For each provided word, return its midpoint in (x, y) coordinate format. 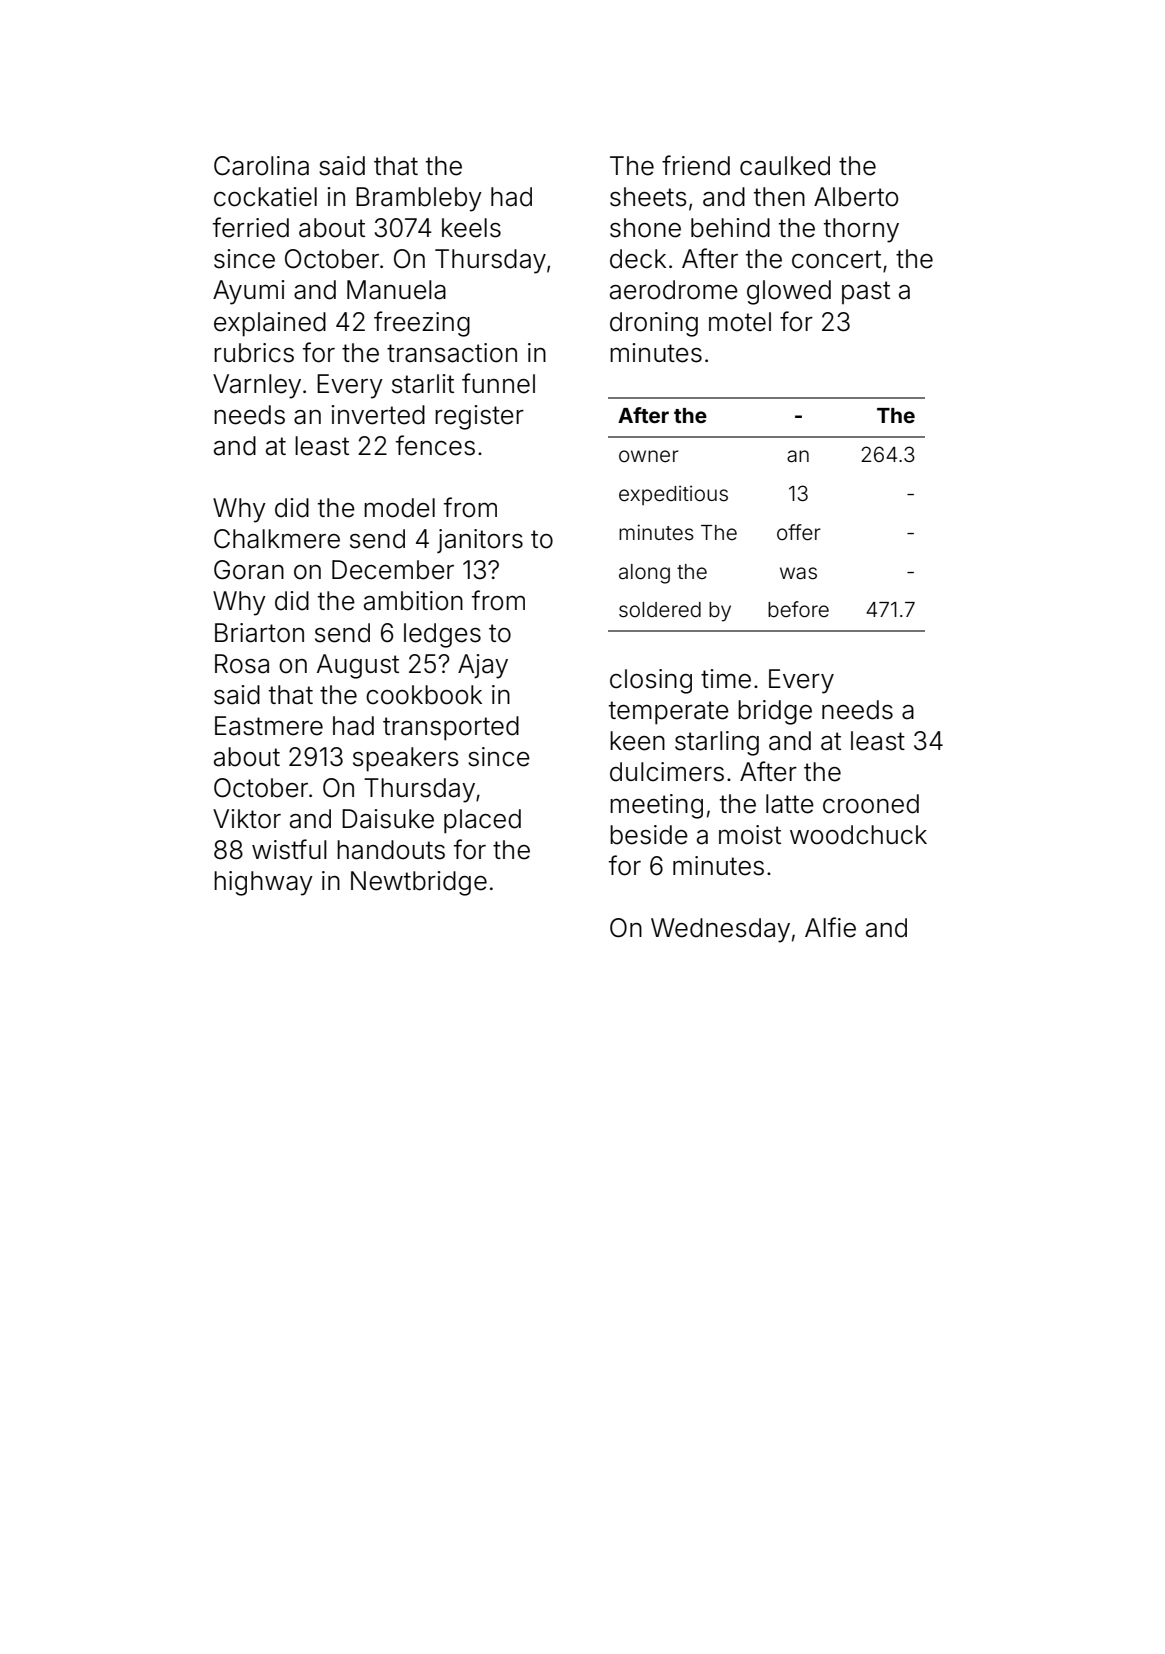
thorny (861, 230)
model (399, 508)
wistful (289, 849)
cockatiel (265, 197)
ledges (442, 635)
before (798, 609)
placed (482, 821)
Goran (249, 570)
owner (649, 456)
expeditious (673, 495)
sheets (648, 197)
